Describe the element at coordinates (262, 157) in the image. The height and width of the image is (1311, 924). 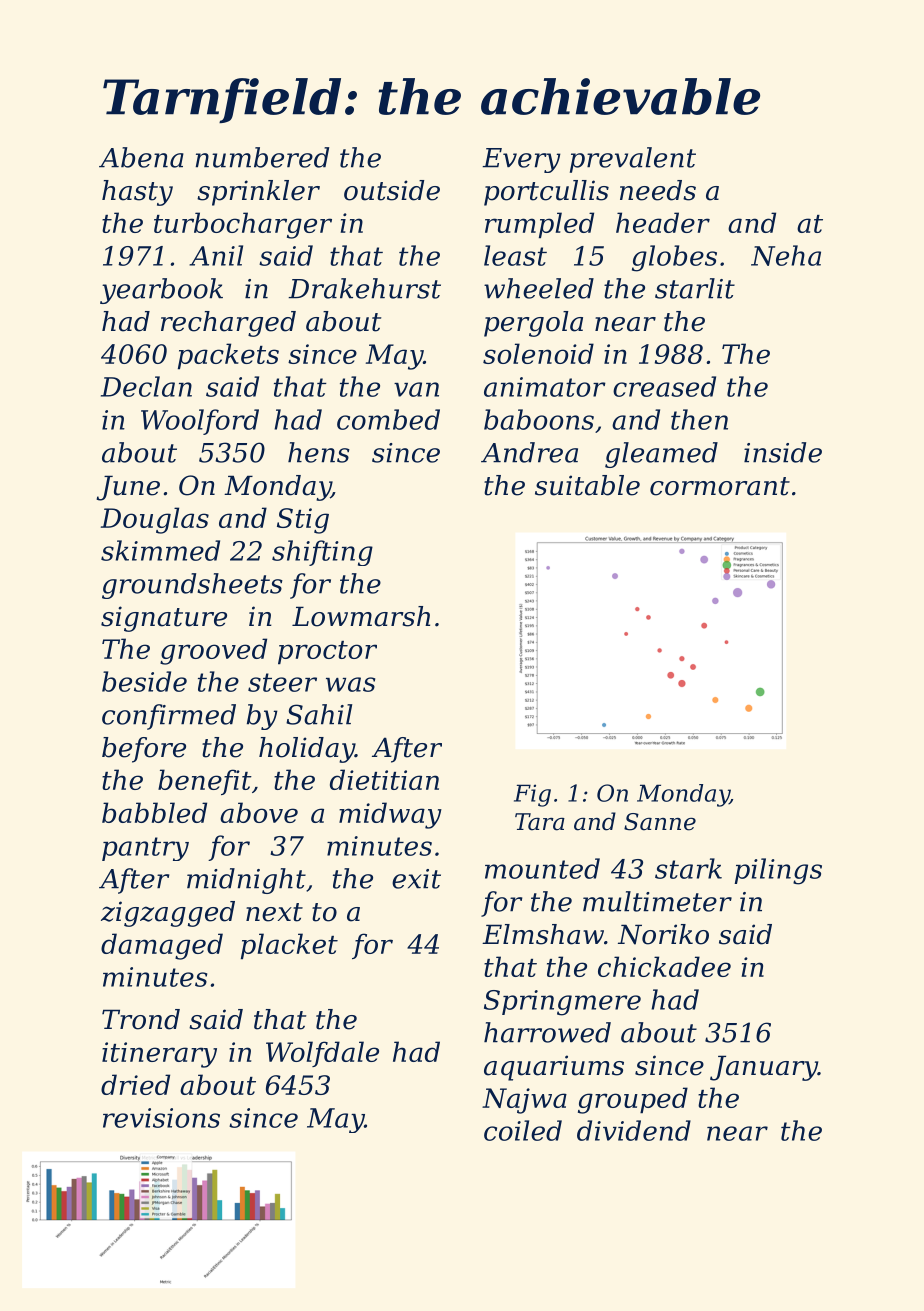
I see `numbered` at that location.
